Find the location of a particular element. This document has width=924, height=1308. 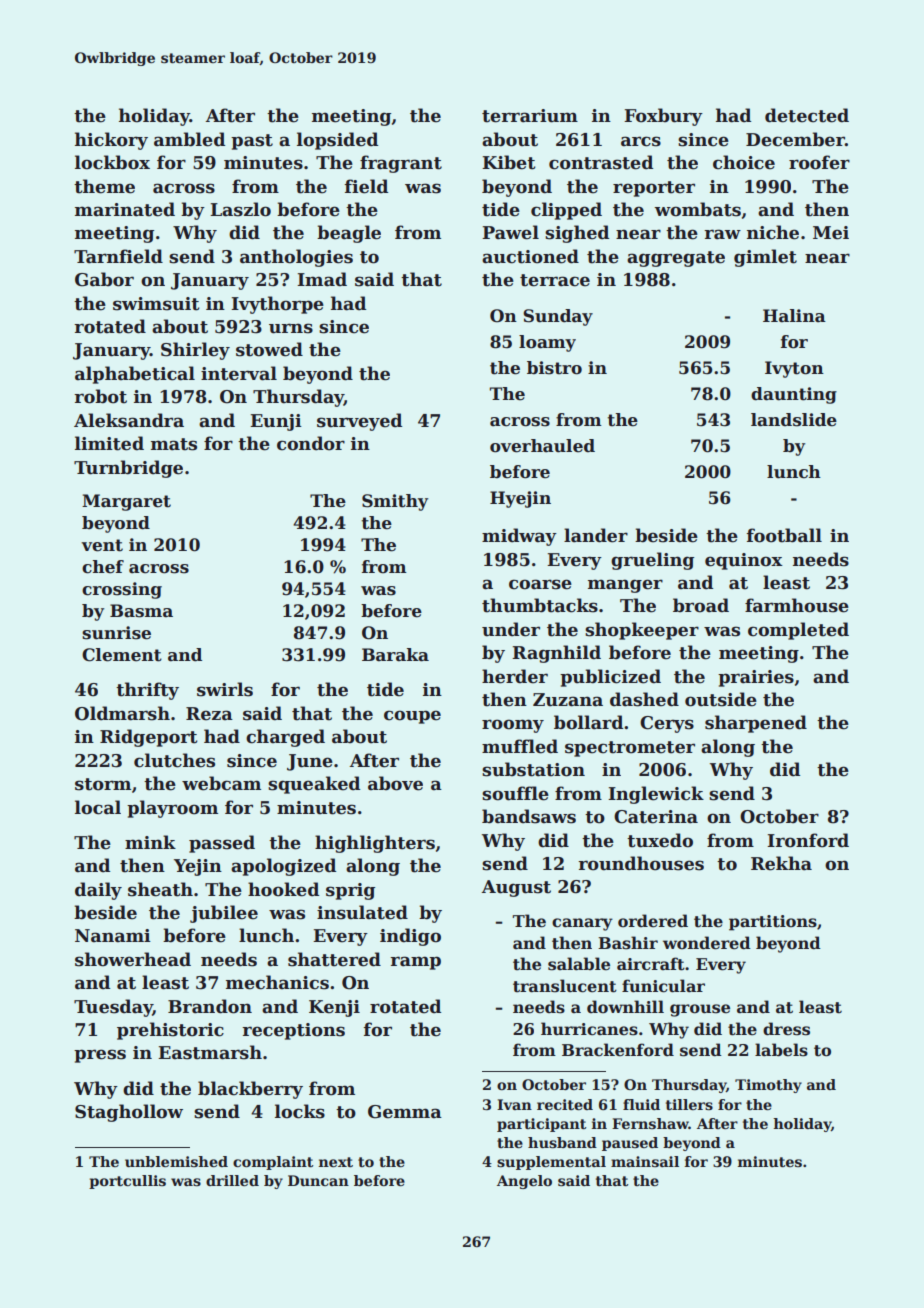

fragrant is located at coordinates (401, 164).
